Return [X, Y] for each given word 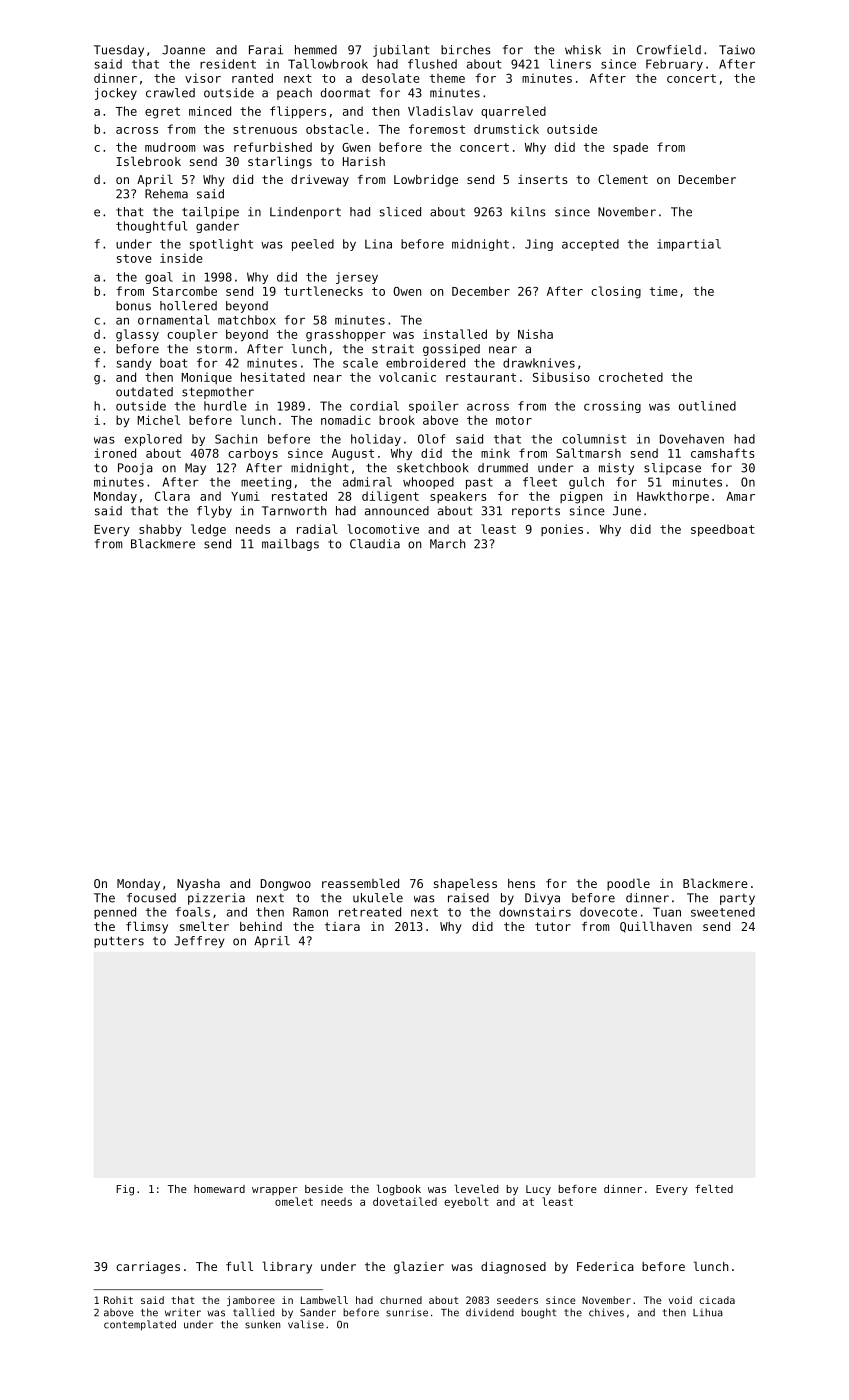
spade [630, 148]
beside [324, 1189]
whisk [583, 50]
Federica [605, 1266]
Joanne [183, 50]
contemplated [140, 1325]
